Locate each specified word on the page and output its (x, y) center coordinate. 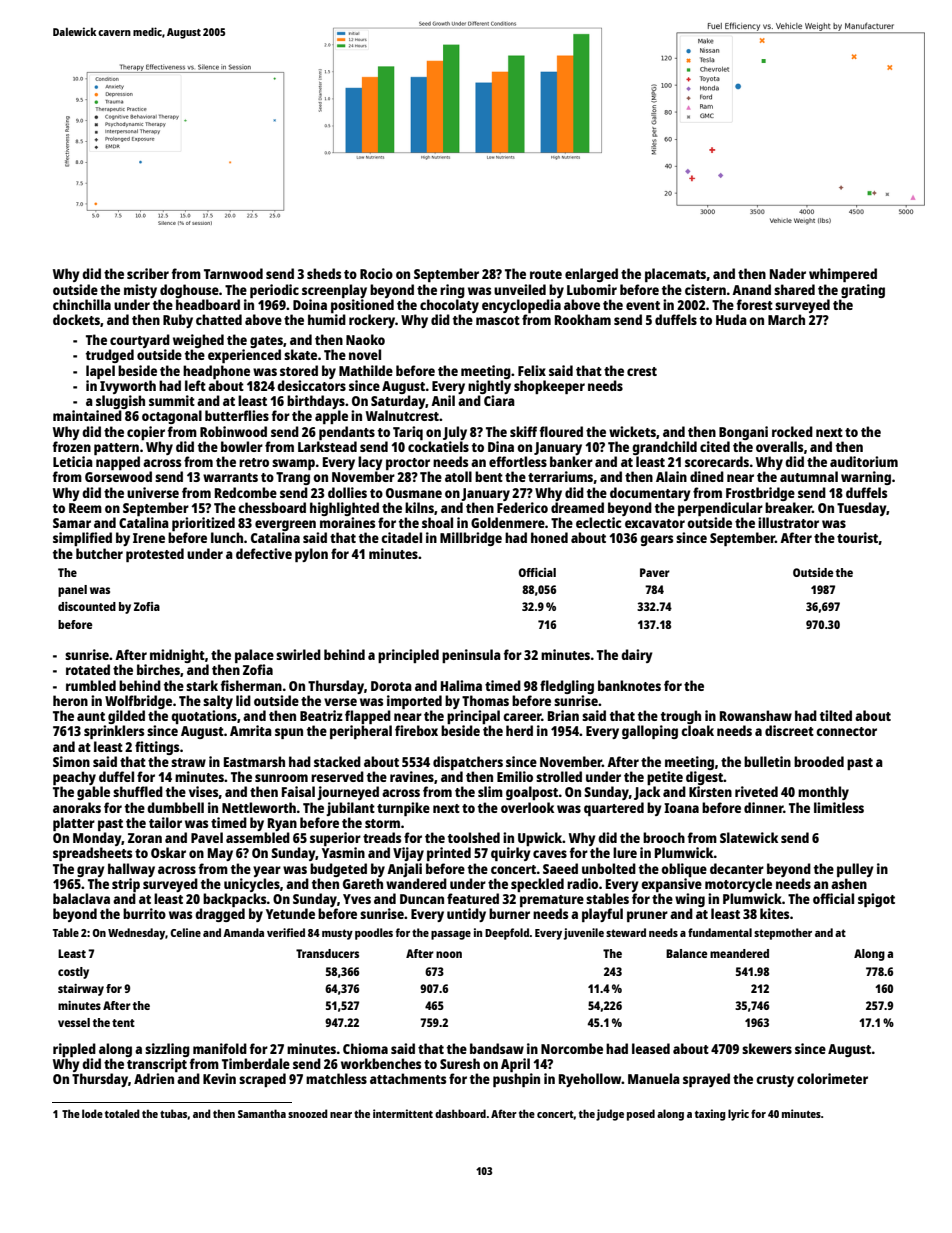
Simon (71, 761)
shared (794, 289)
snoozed (308, 1113)
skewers (767, 1048)
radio (582, 883)
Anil (443, 400)
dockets (76, 319)
